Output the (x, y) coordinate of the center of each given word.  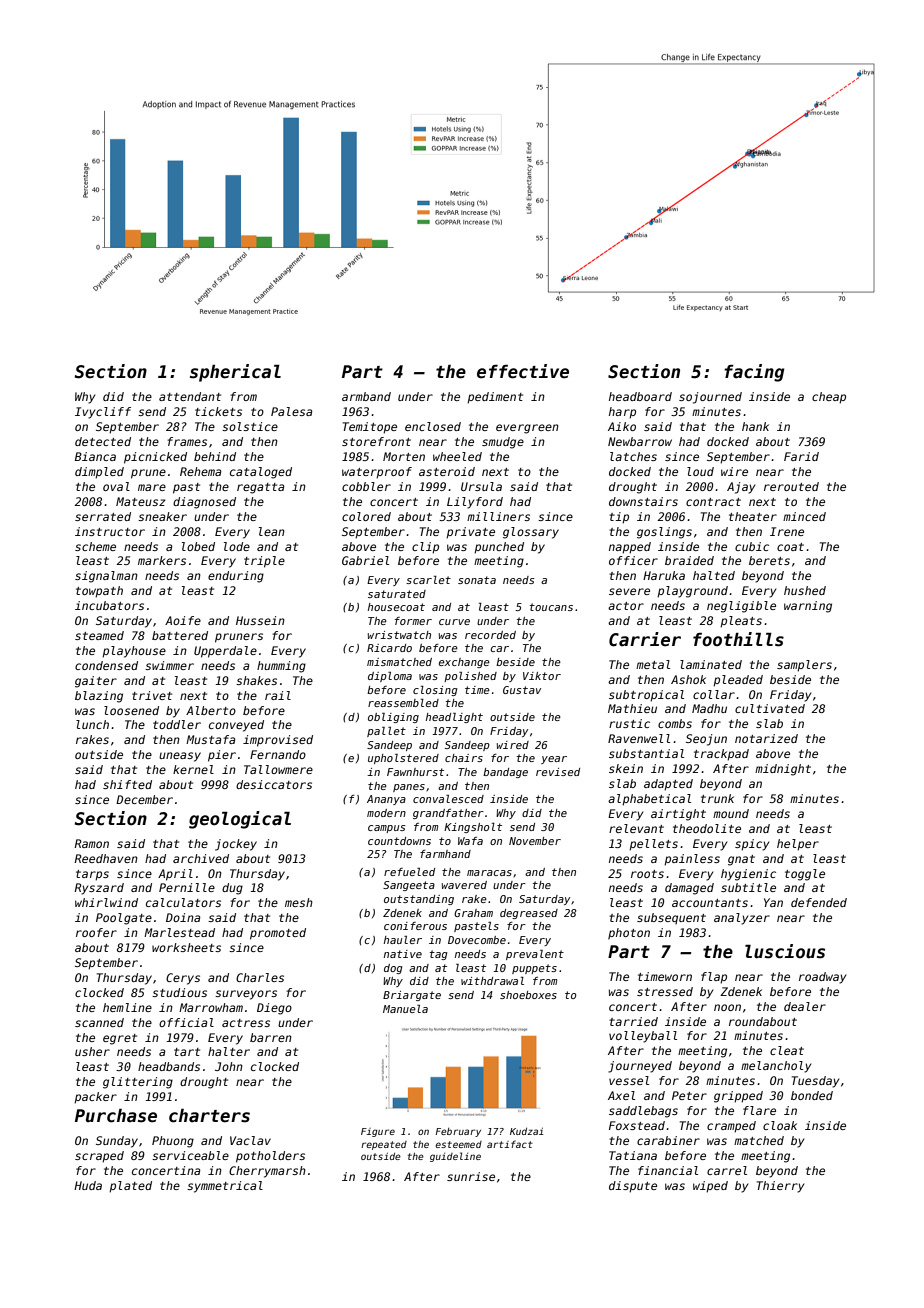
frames (187, 441)
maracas (489, 873)
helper (798, 845)
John (229, 1066)
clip (425, 548)
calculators (183, 902)
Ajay (741, 488)
